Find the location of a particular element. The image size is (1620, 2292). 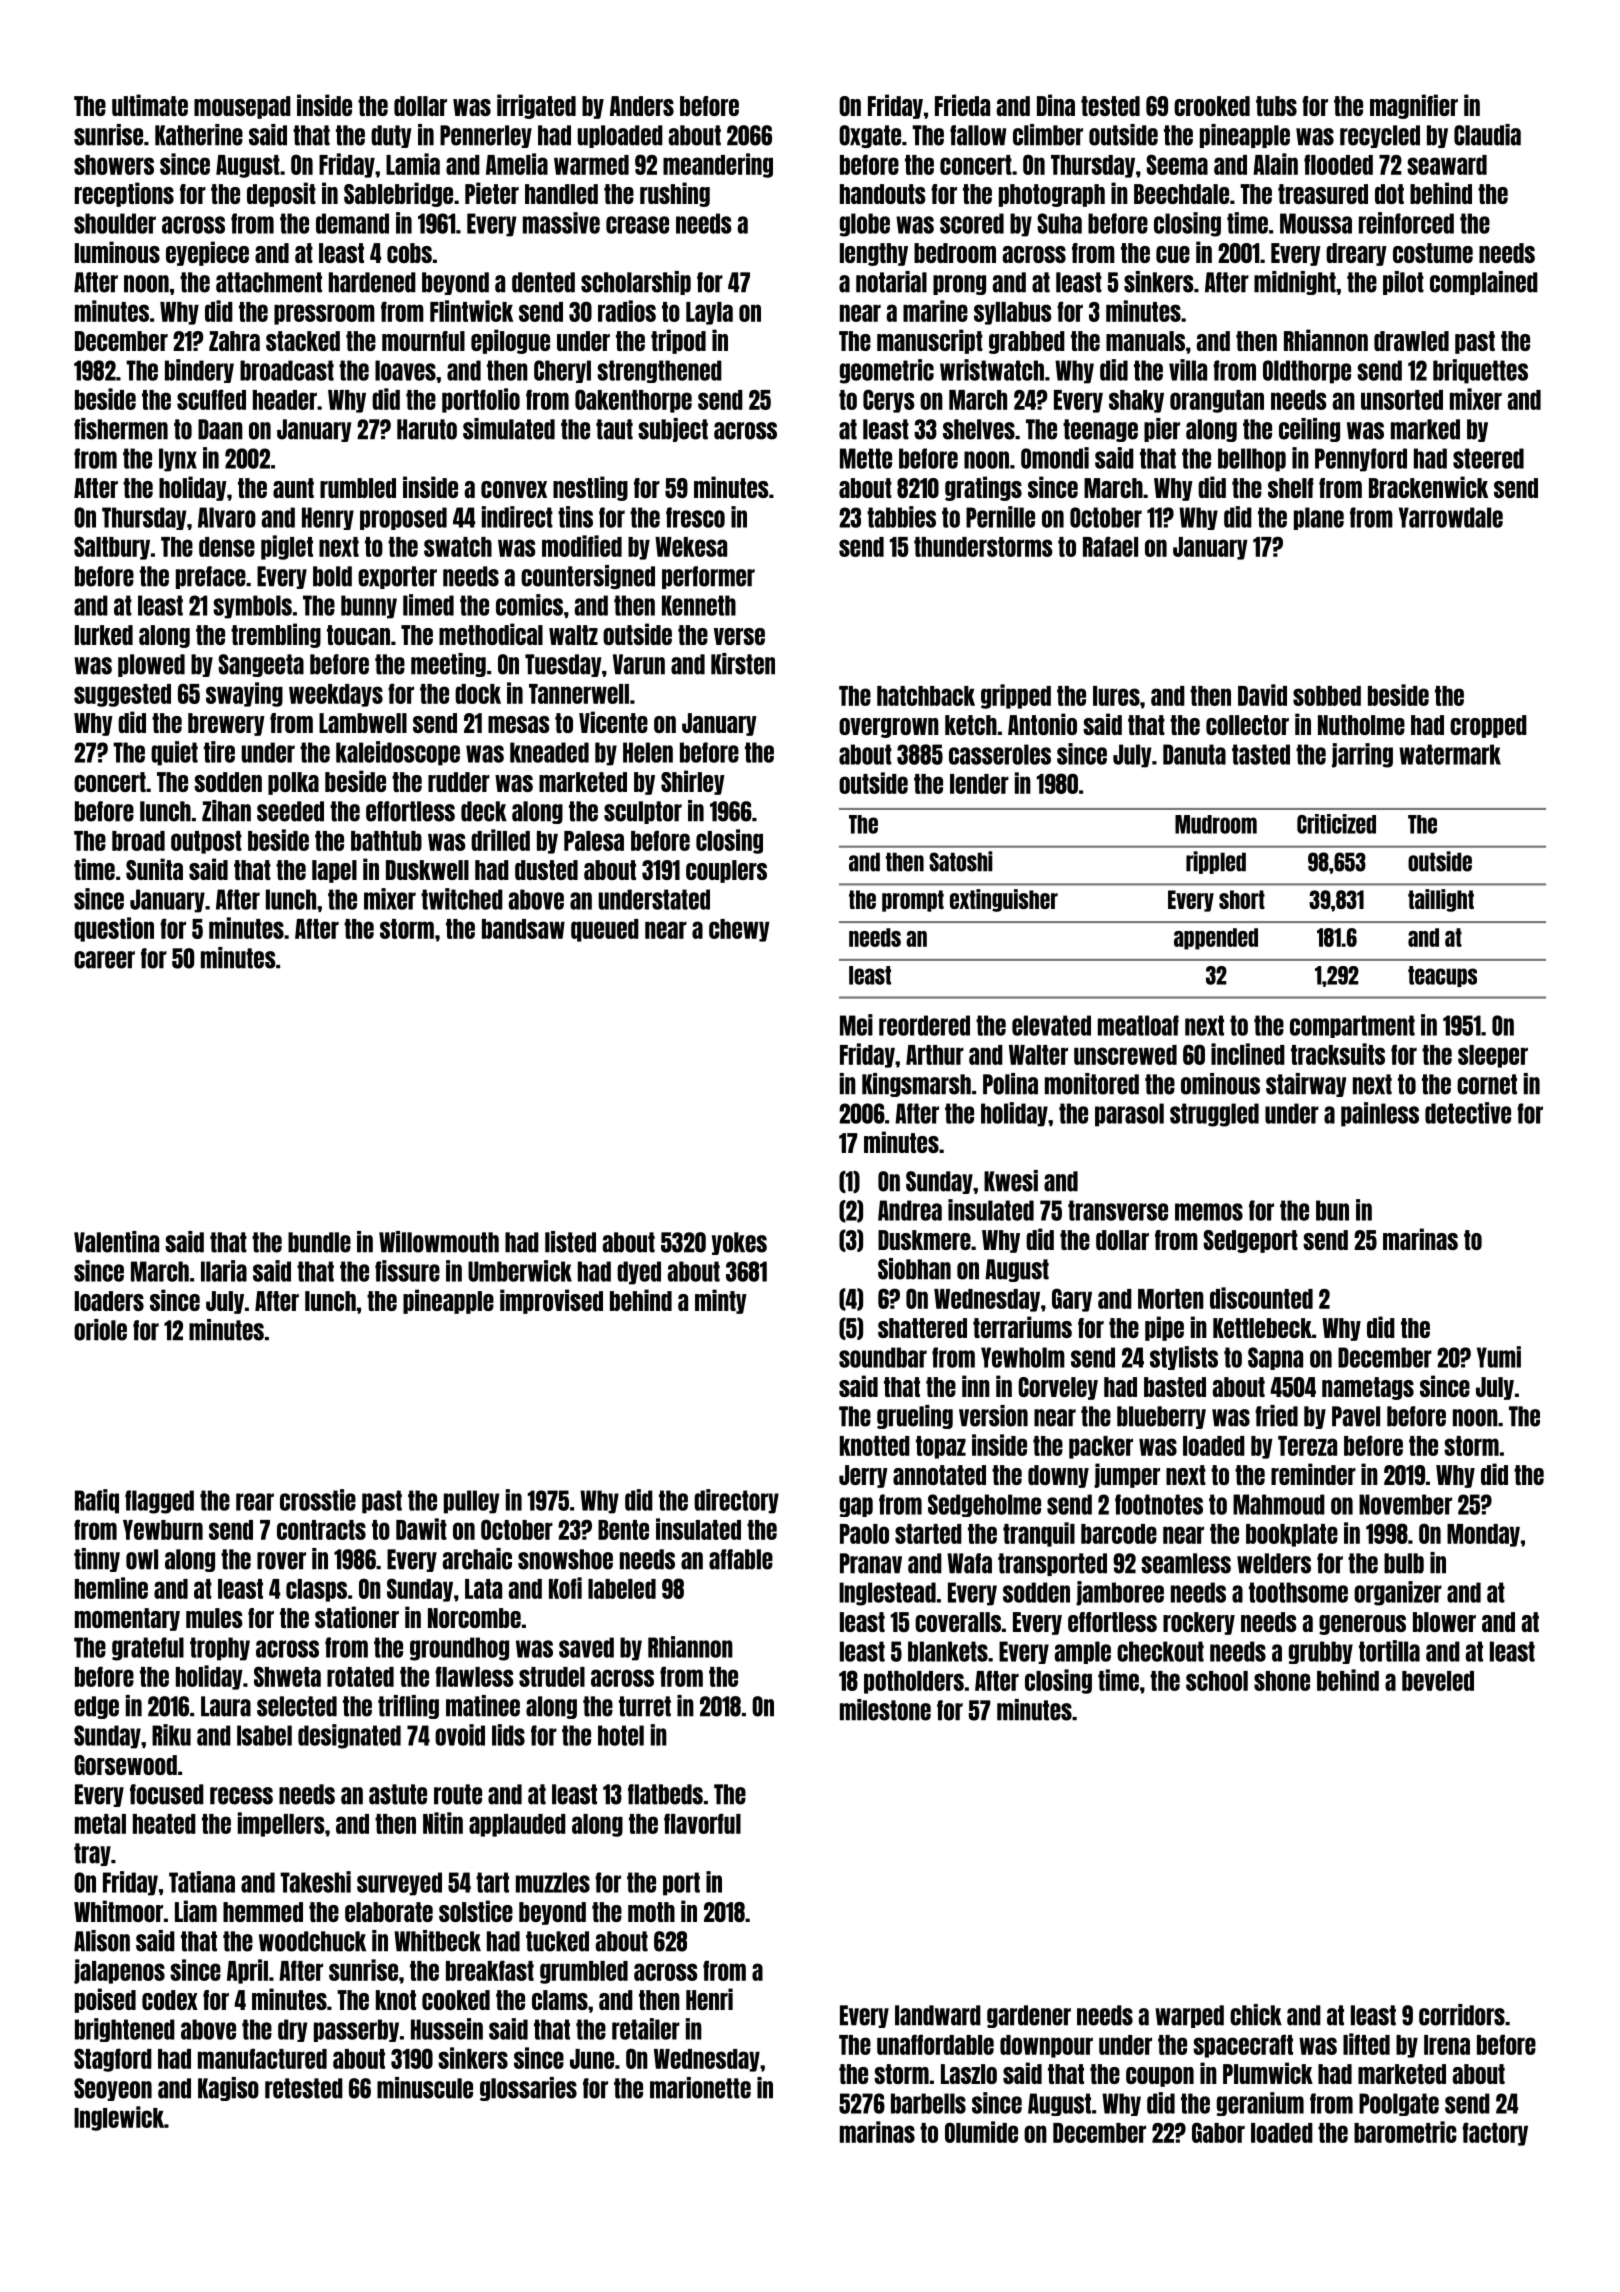

magnifier is located at coordinates (1414, 106).
